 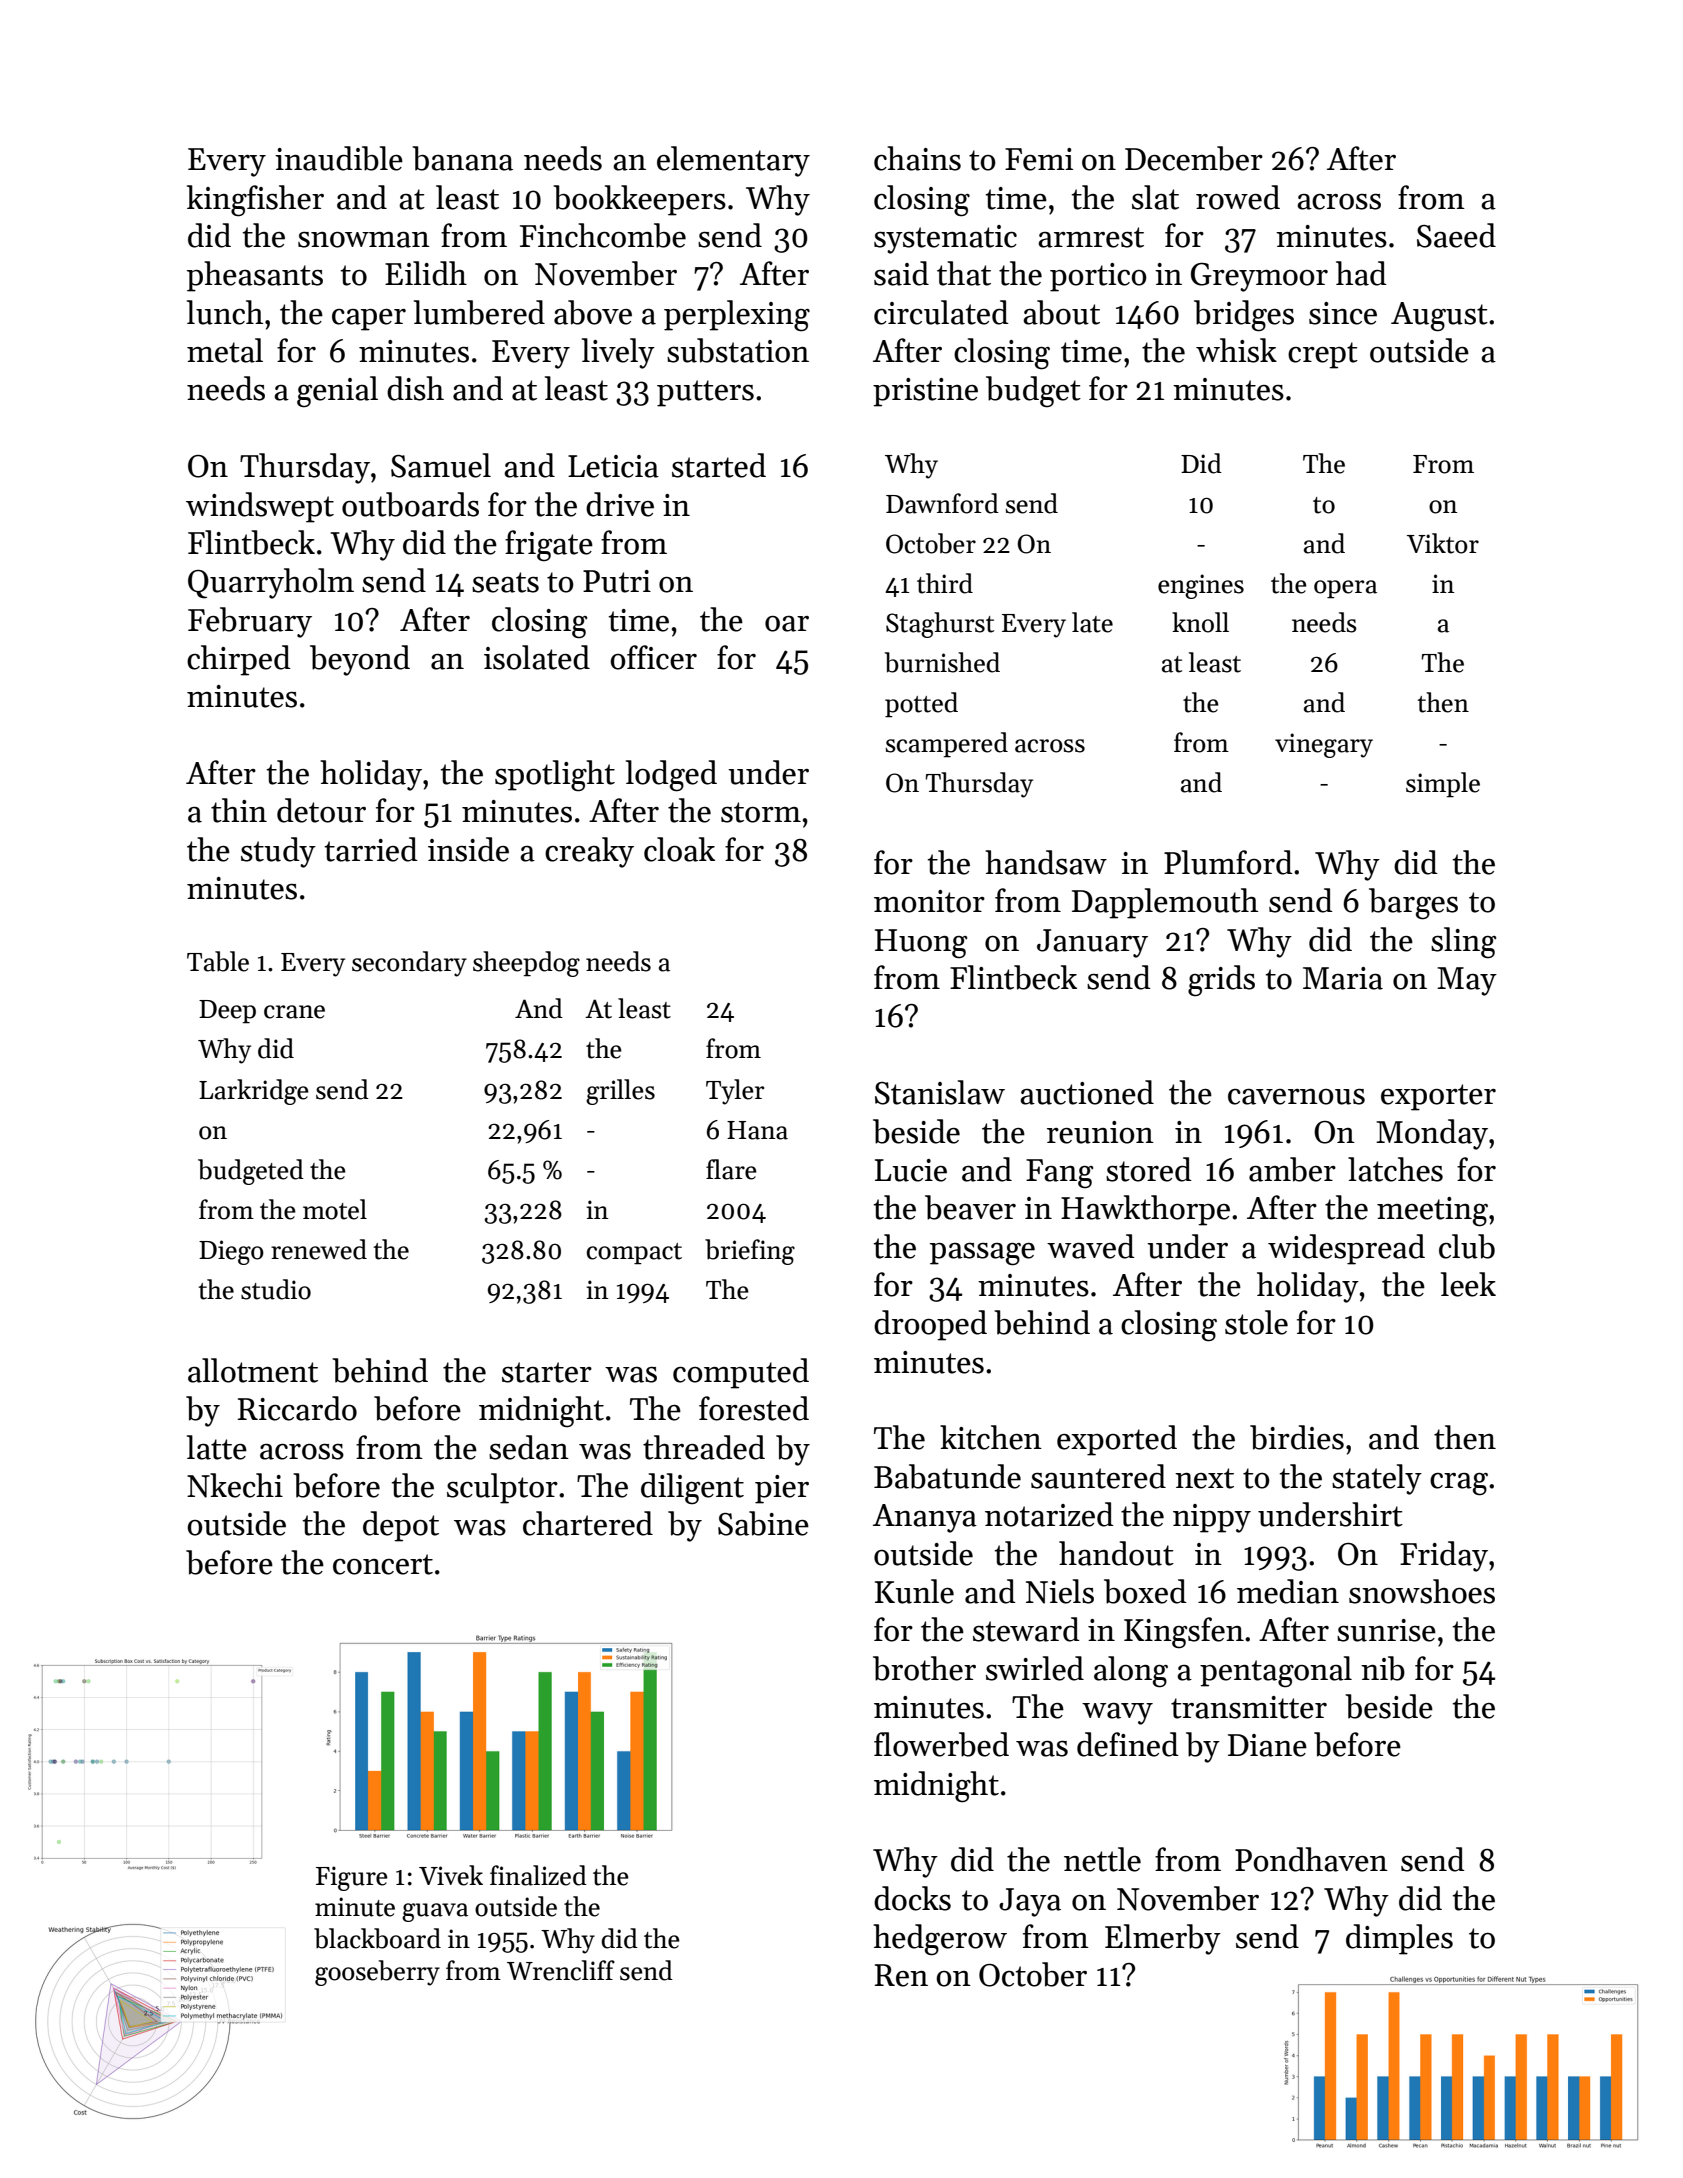 I want to click on drooped, so click(x=930, y=1325).
